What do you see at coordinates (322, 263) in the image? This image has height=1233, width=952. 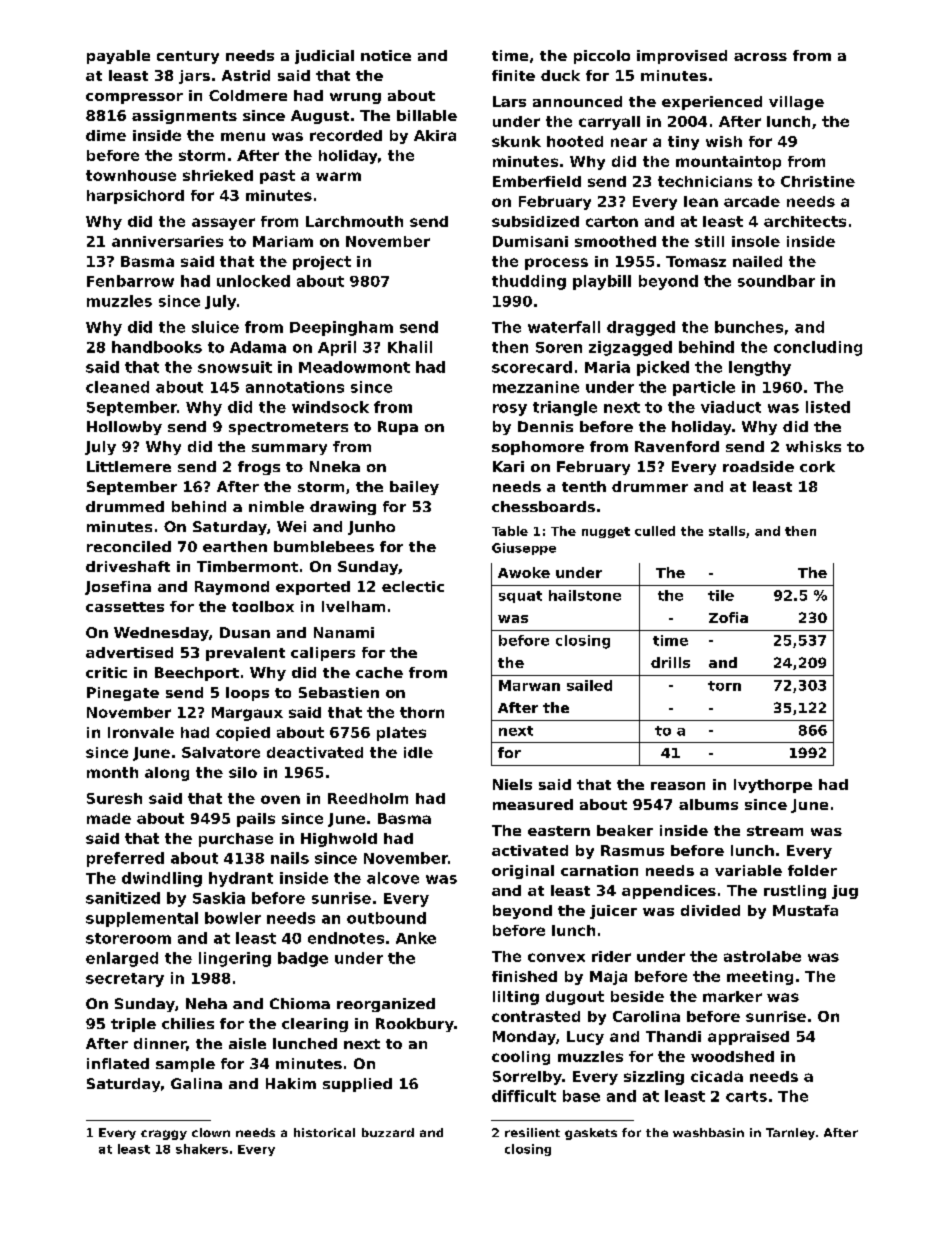 I see `project` at bounding box center [322, 263].
